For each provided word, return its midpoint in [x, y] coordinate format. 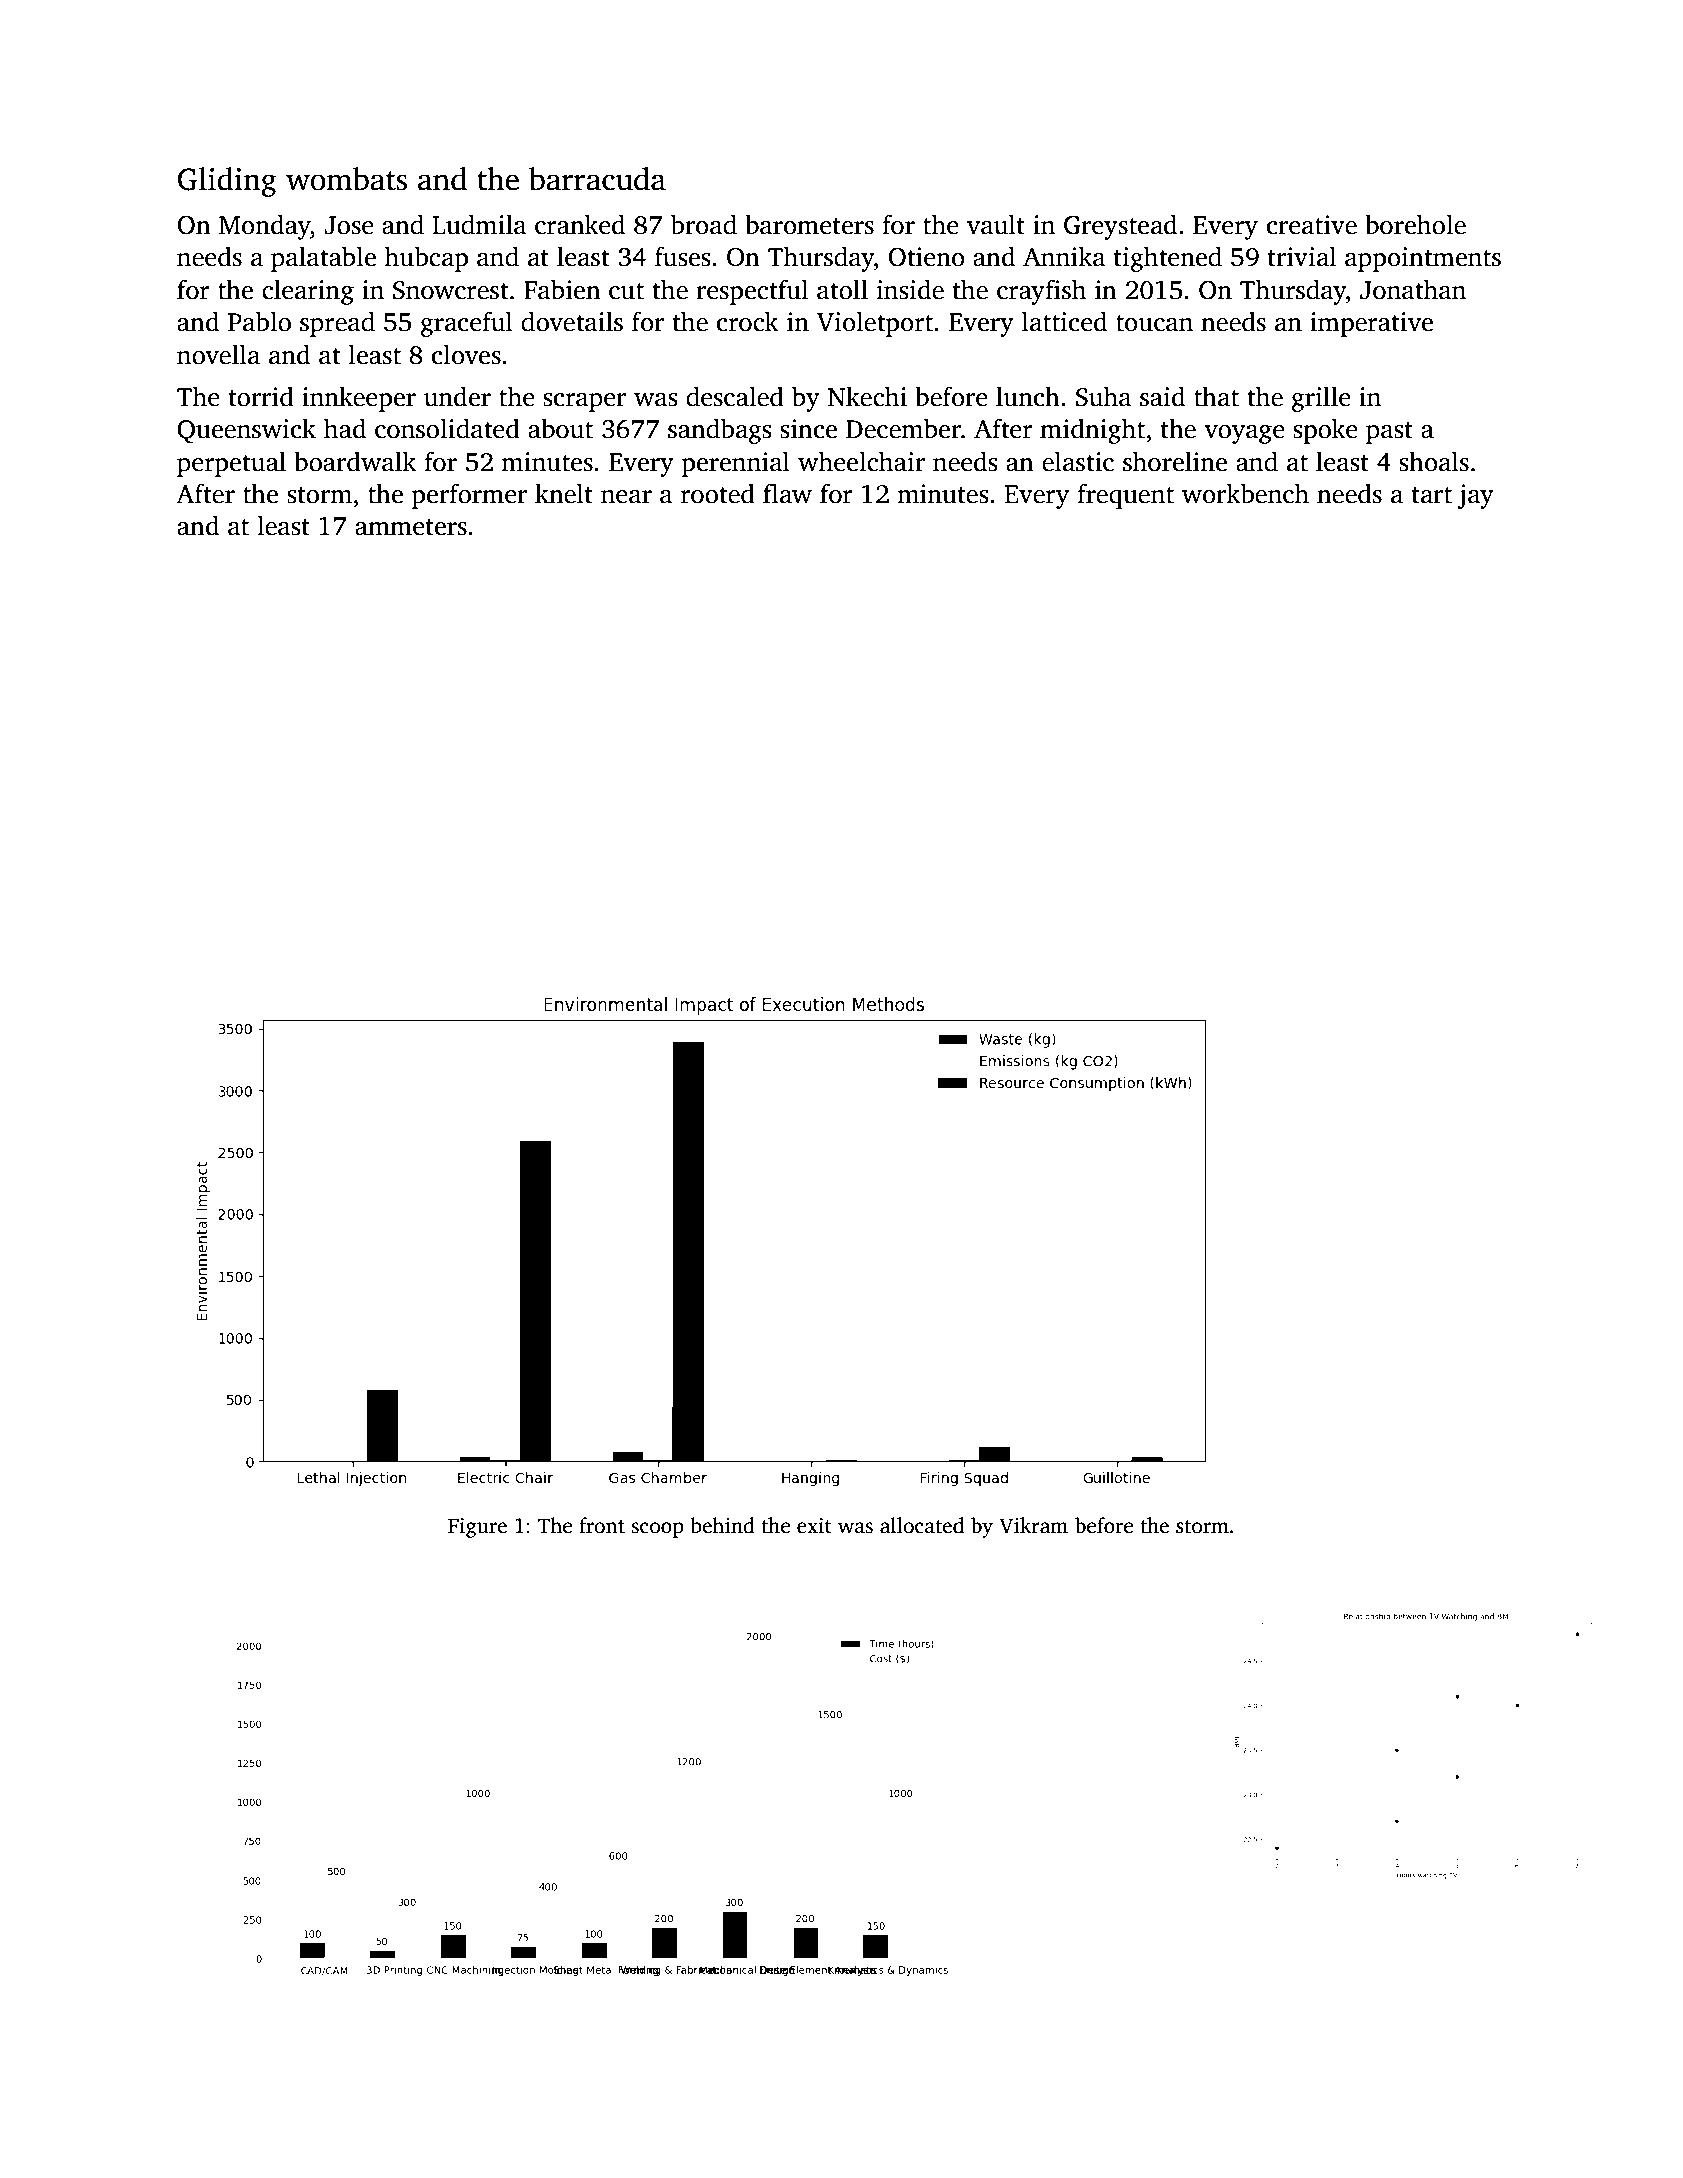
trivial [1302, 256]
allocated [922, 1525]
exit [814, 1526]
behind [722, 1525]
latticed [1064, 321]
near [626, 497]
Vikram [1033, 1525]
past [1389, 433]
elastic [1078, 461]
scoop [657, 1530]
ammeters [411, 527]
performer [469, 496]
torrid [261, 396]
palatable [323, 259]
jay [1475, 496]
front [602, 1525]
